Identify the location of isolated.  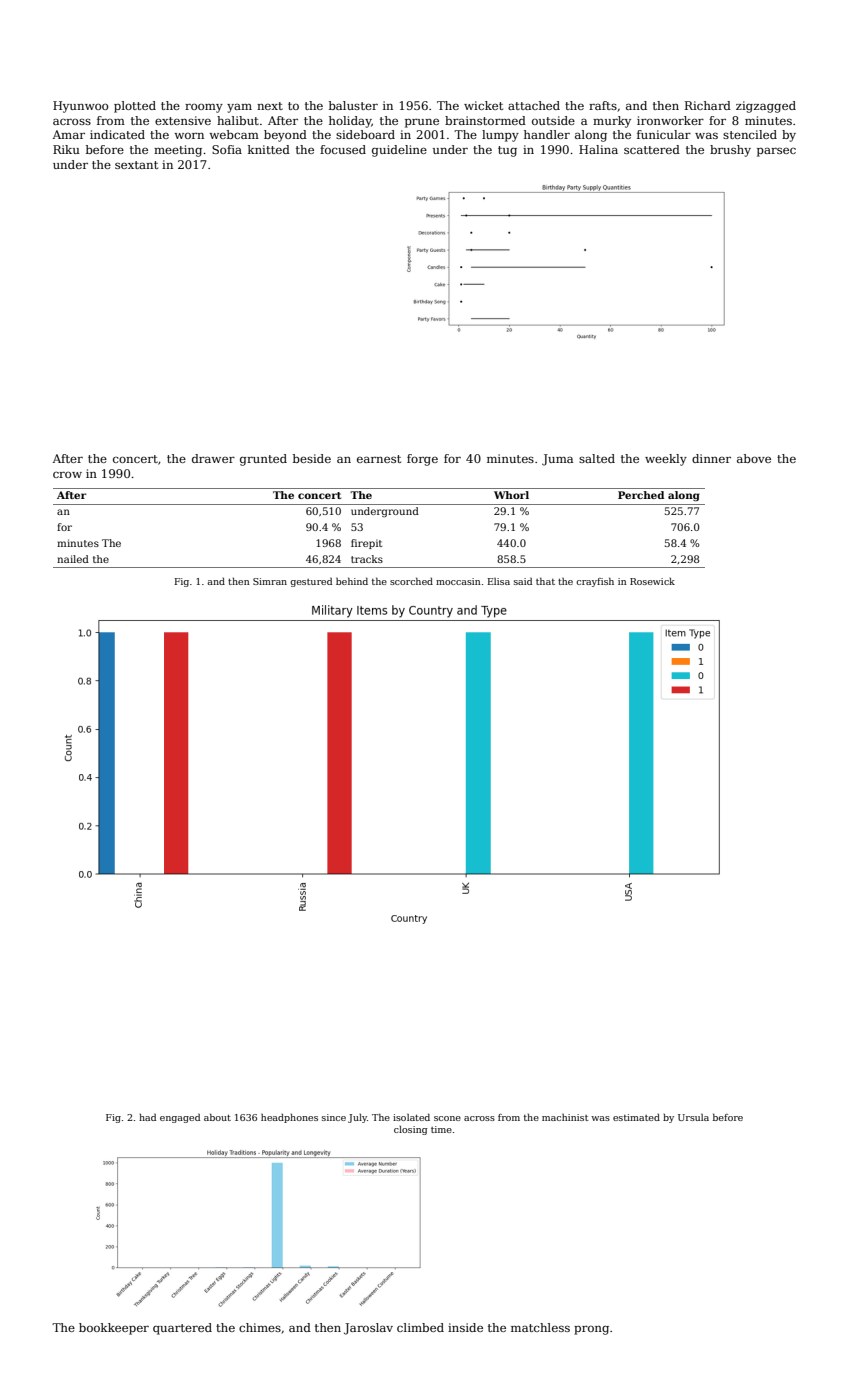
(411, 1117).
